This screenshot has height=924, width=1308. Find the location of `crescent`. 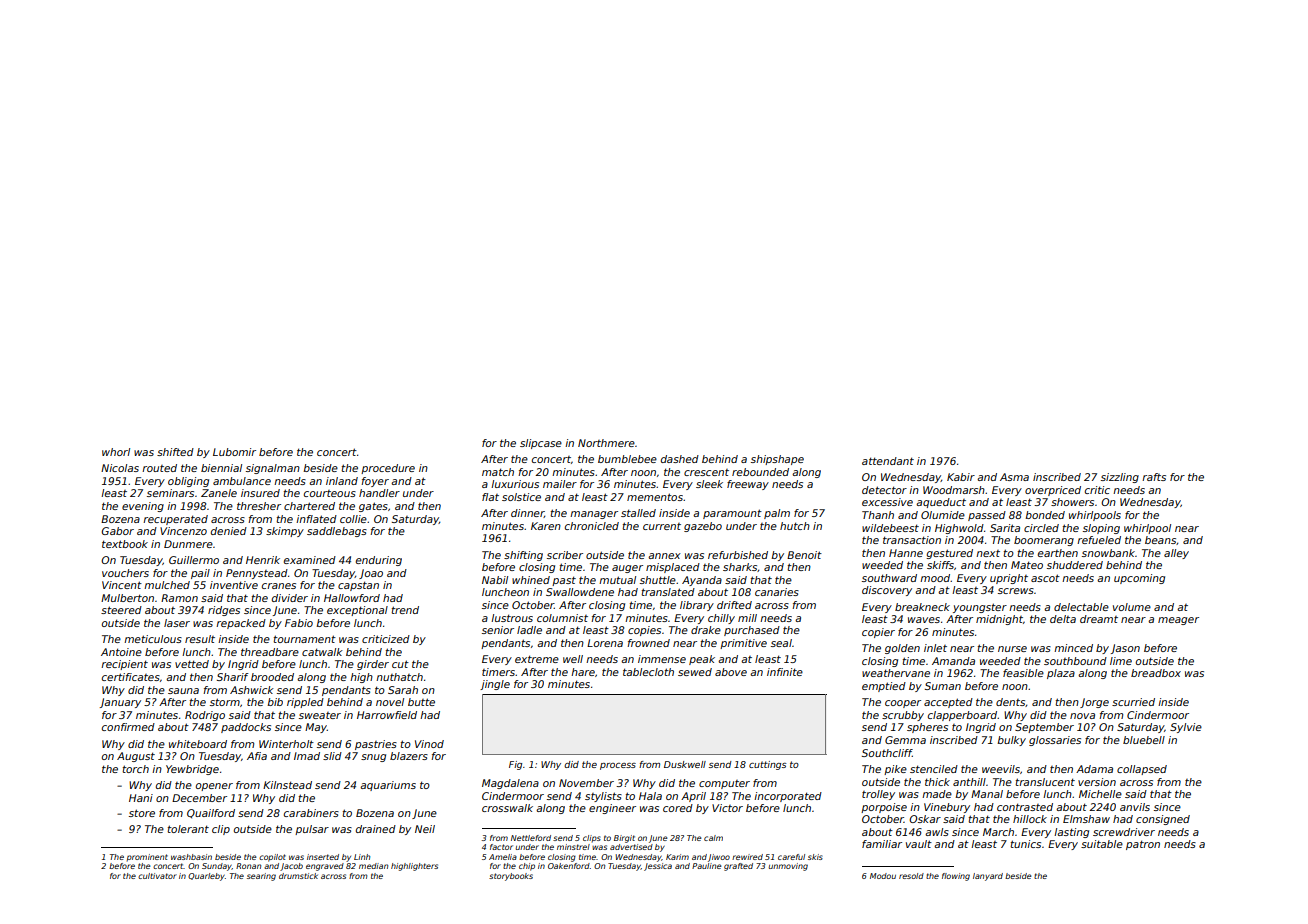

crescent is located at coordinates (706, 472).
